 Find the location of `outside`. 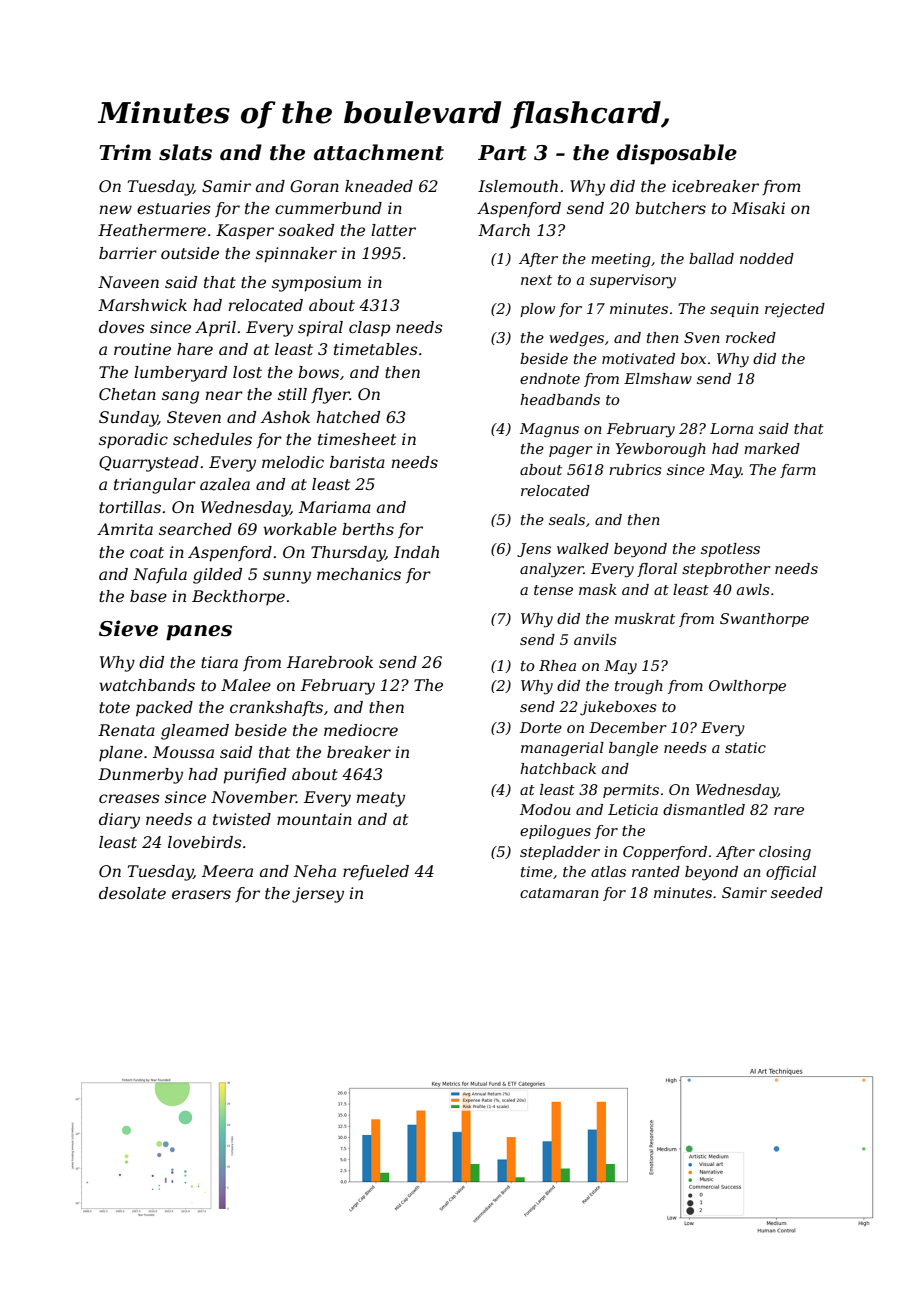

outside is located at coordinates (190, 253).
